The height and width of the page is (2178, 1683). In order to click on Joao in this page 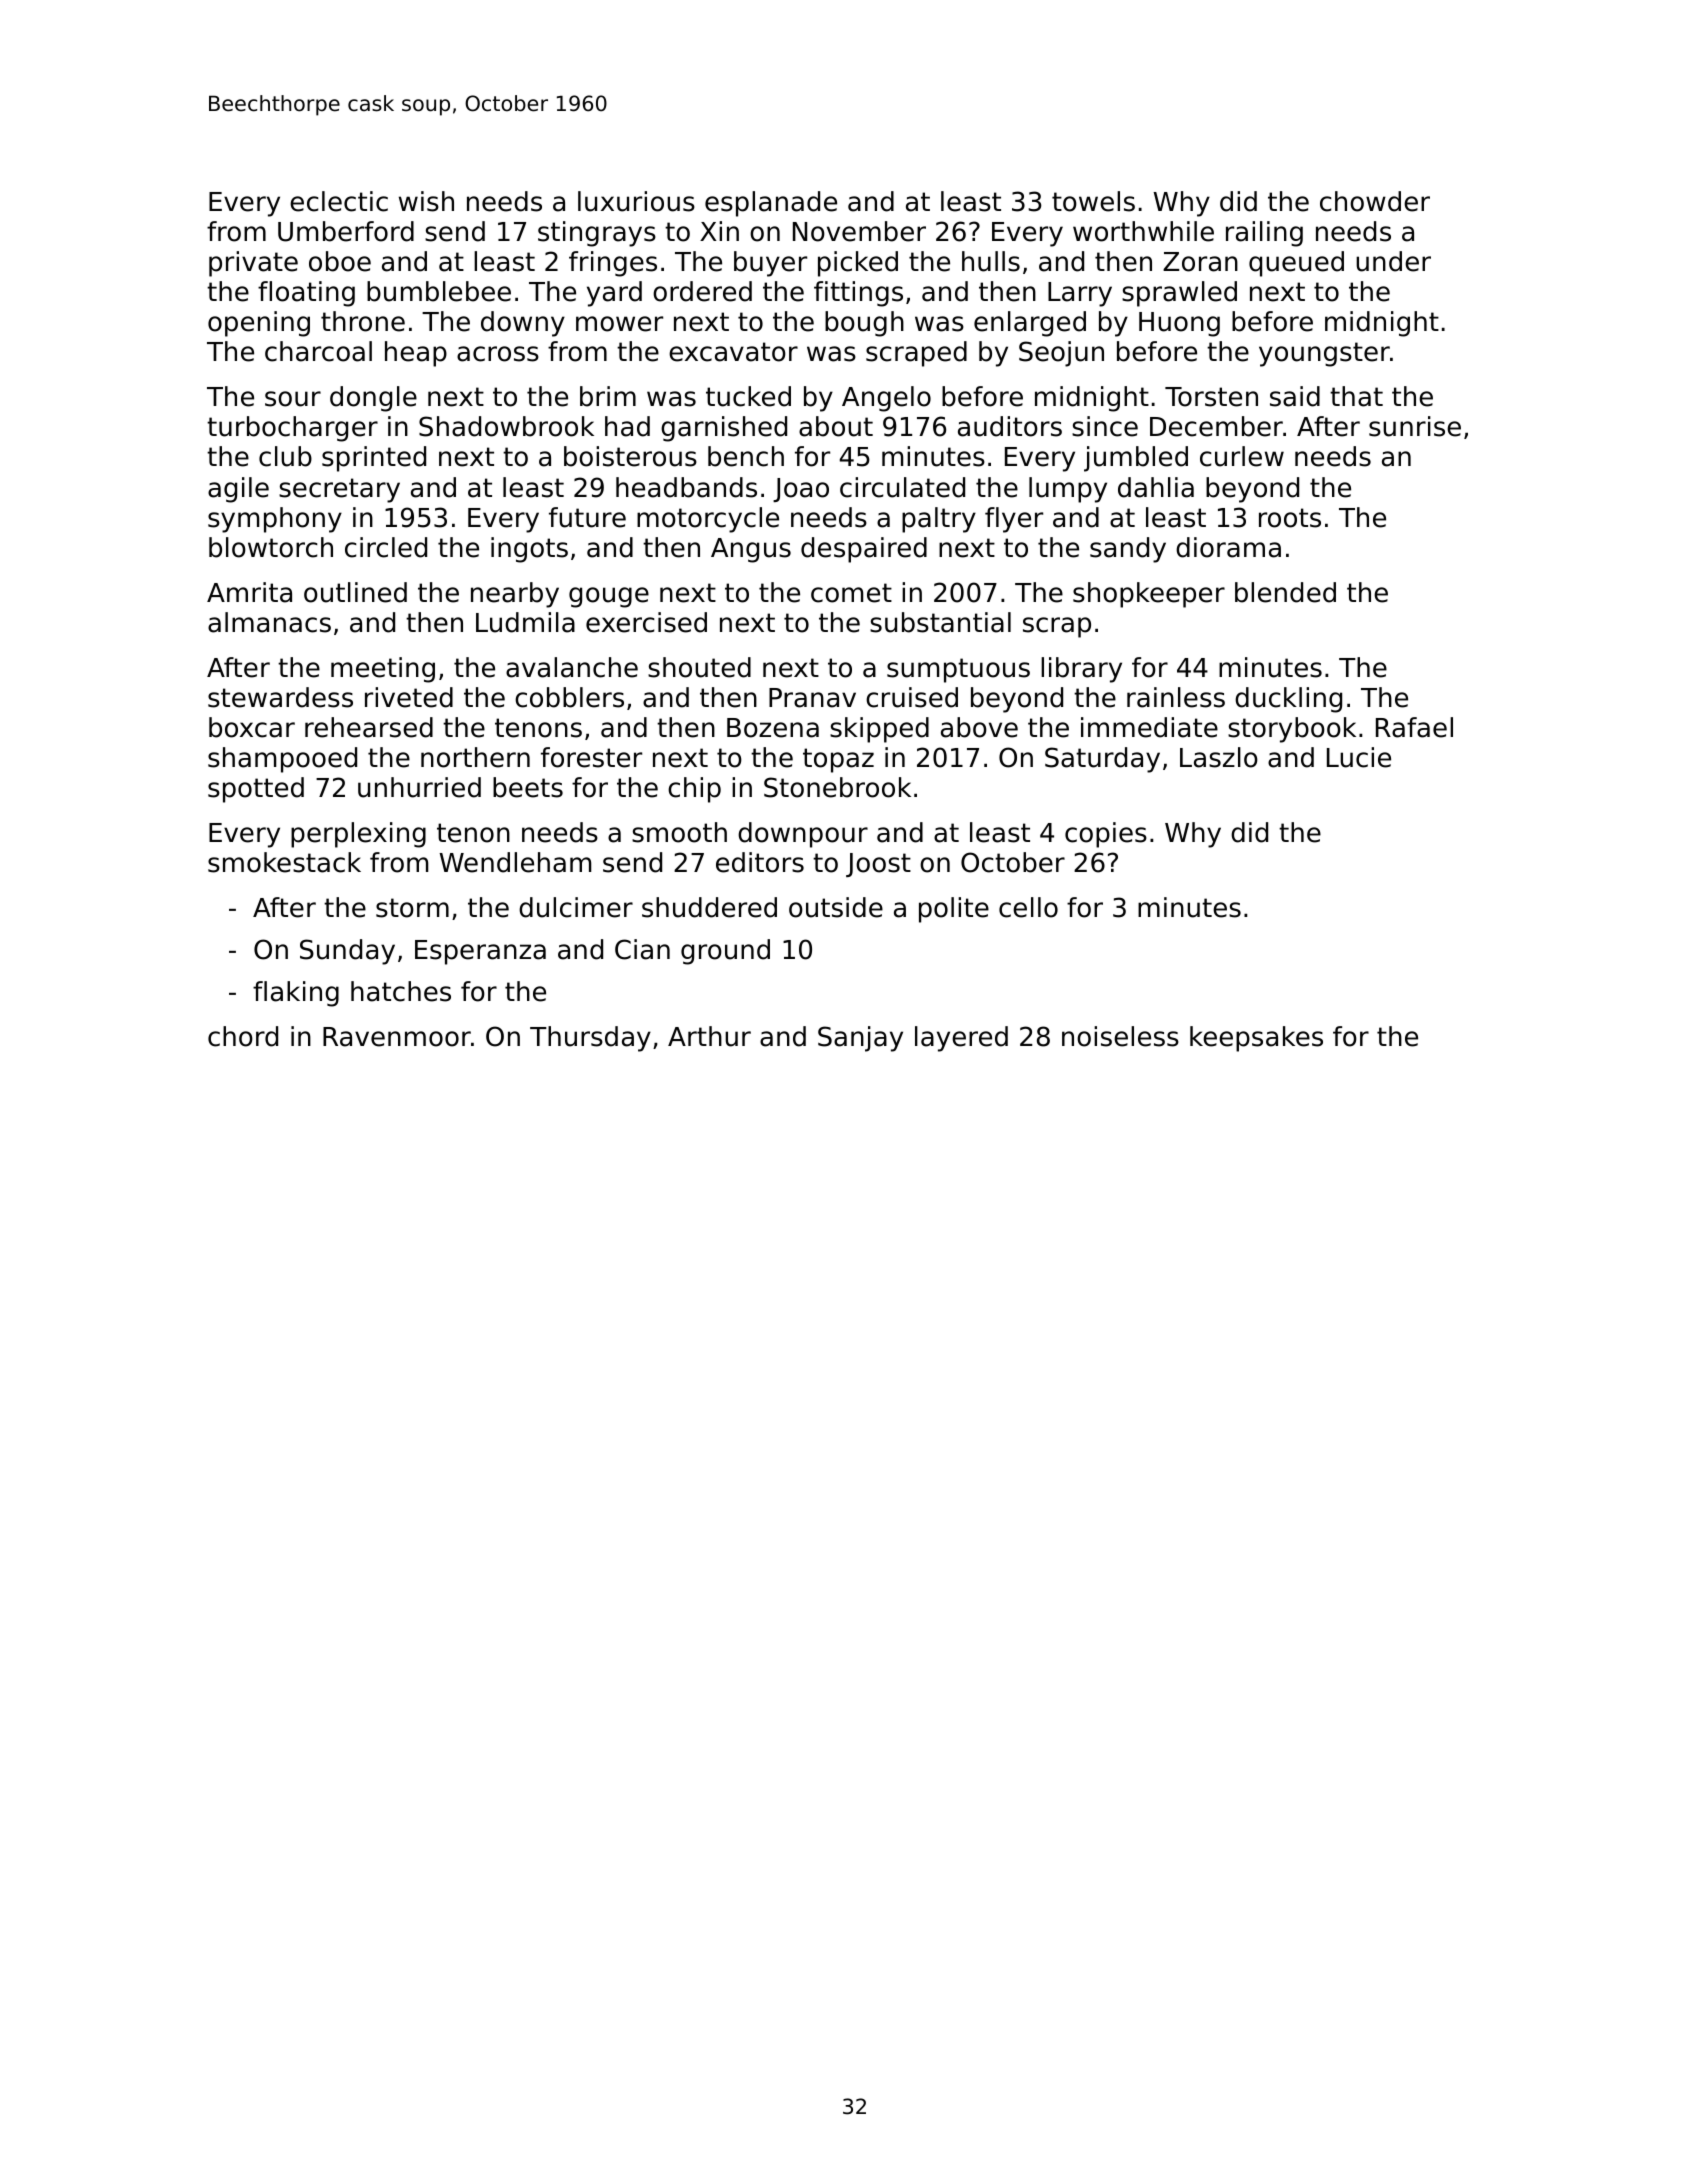, I will do `click(801, 490)`.
